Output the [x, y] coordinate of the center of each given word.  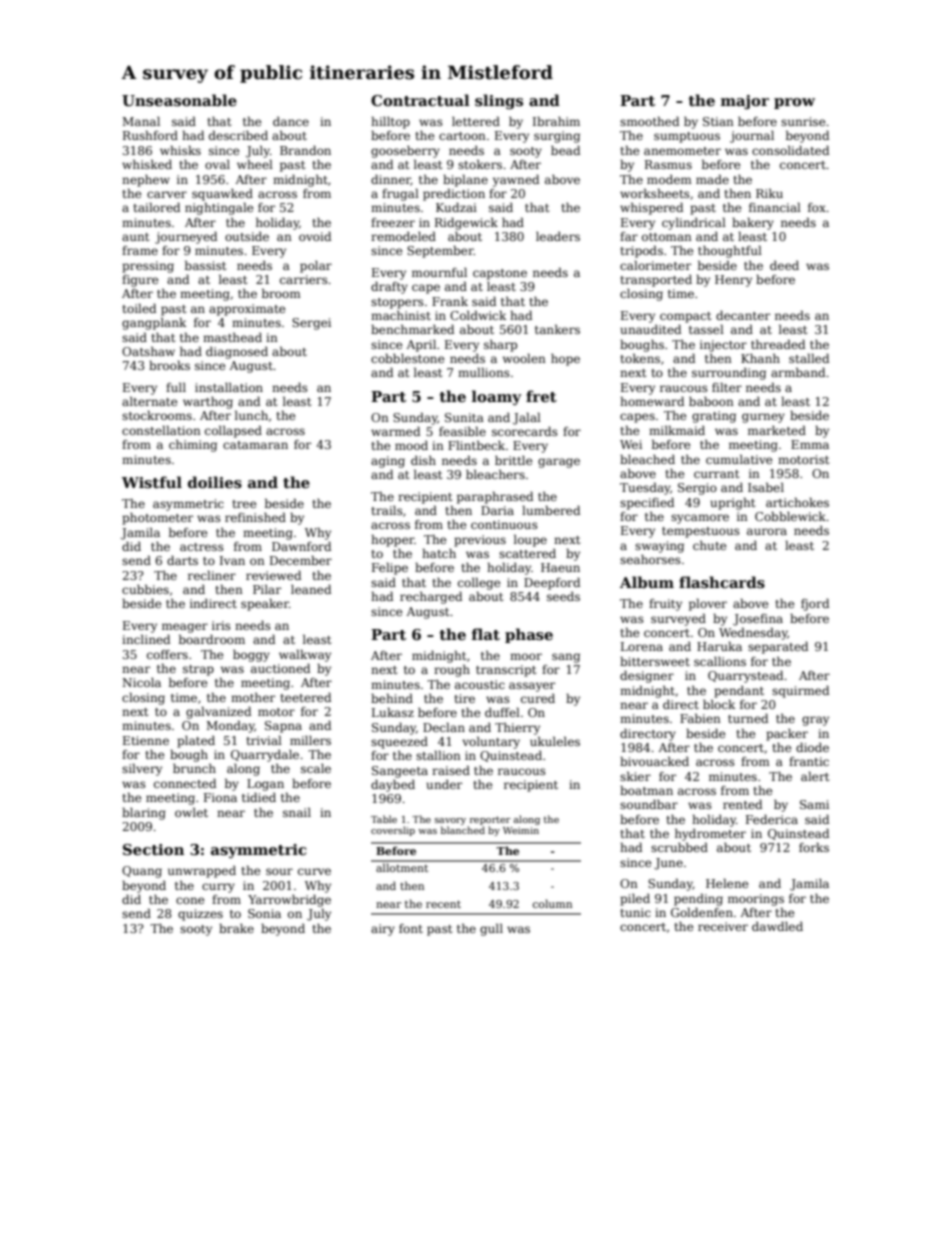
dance [291, 121]
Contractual [420, 100]
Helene [727, 883]
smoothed [649, 121]
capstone [500, 274]
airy [383, 930]
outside [247, 236]
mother [253, 697]
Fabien [700, 718]
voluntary [491, 742]
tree [244, 504]
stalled [809, 358]
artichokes [797, 502]
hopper [393, 540]
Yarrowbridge [289, 900]
